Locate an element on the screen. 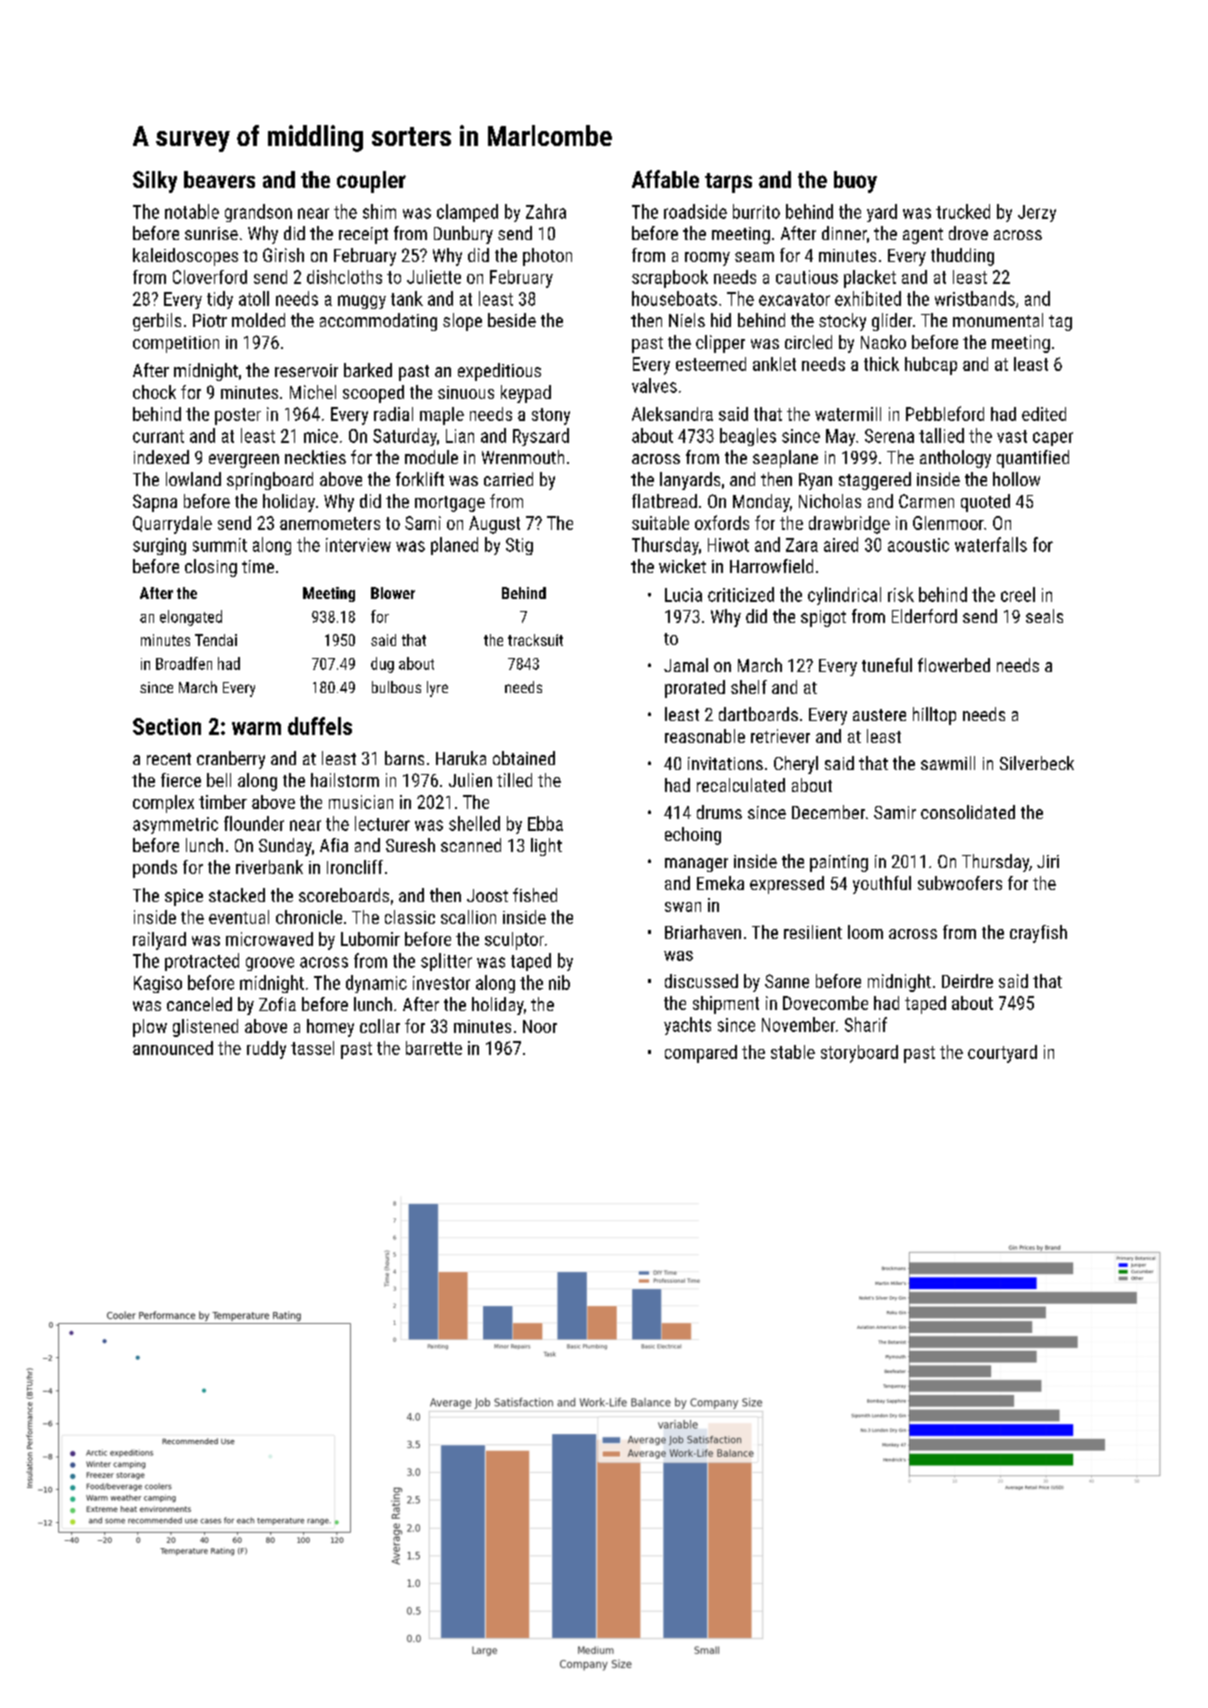 The image size is (1208, 1708). Affable is located at coordinates (665, 179).
